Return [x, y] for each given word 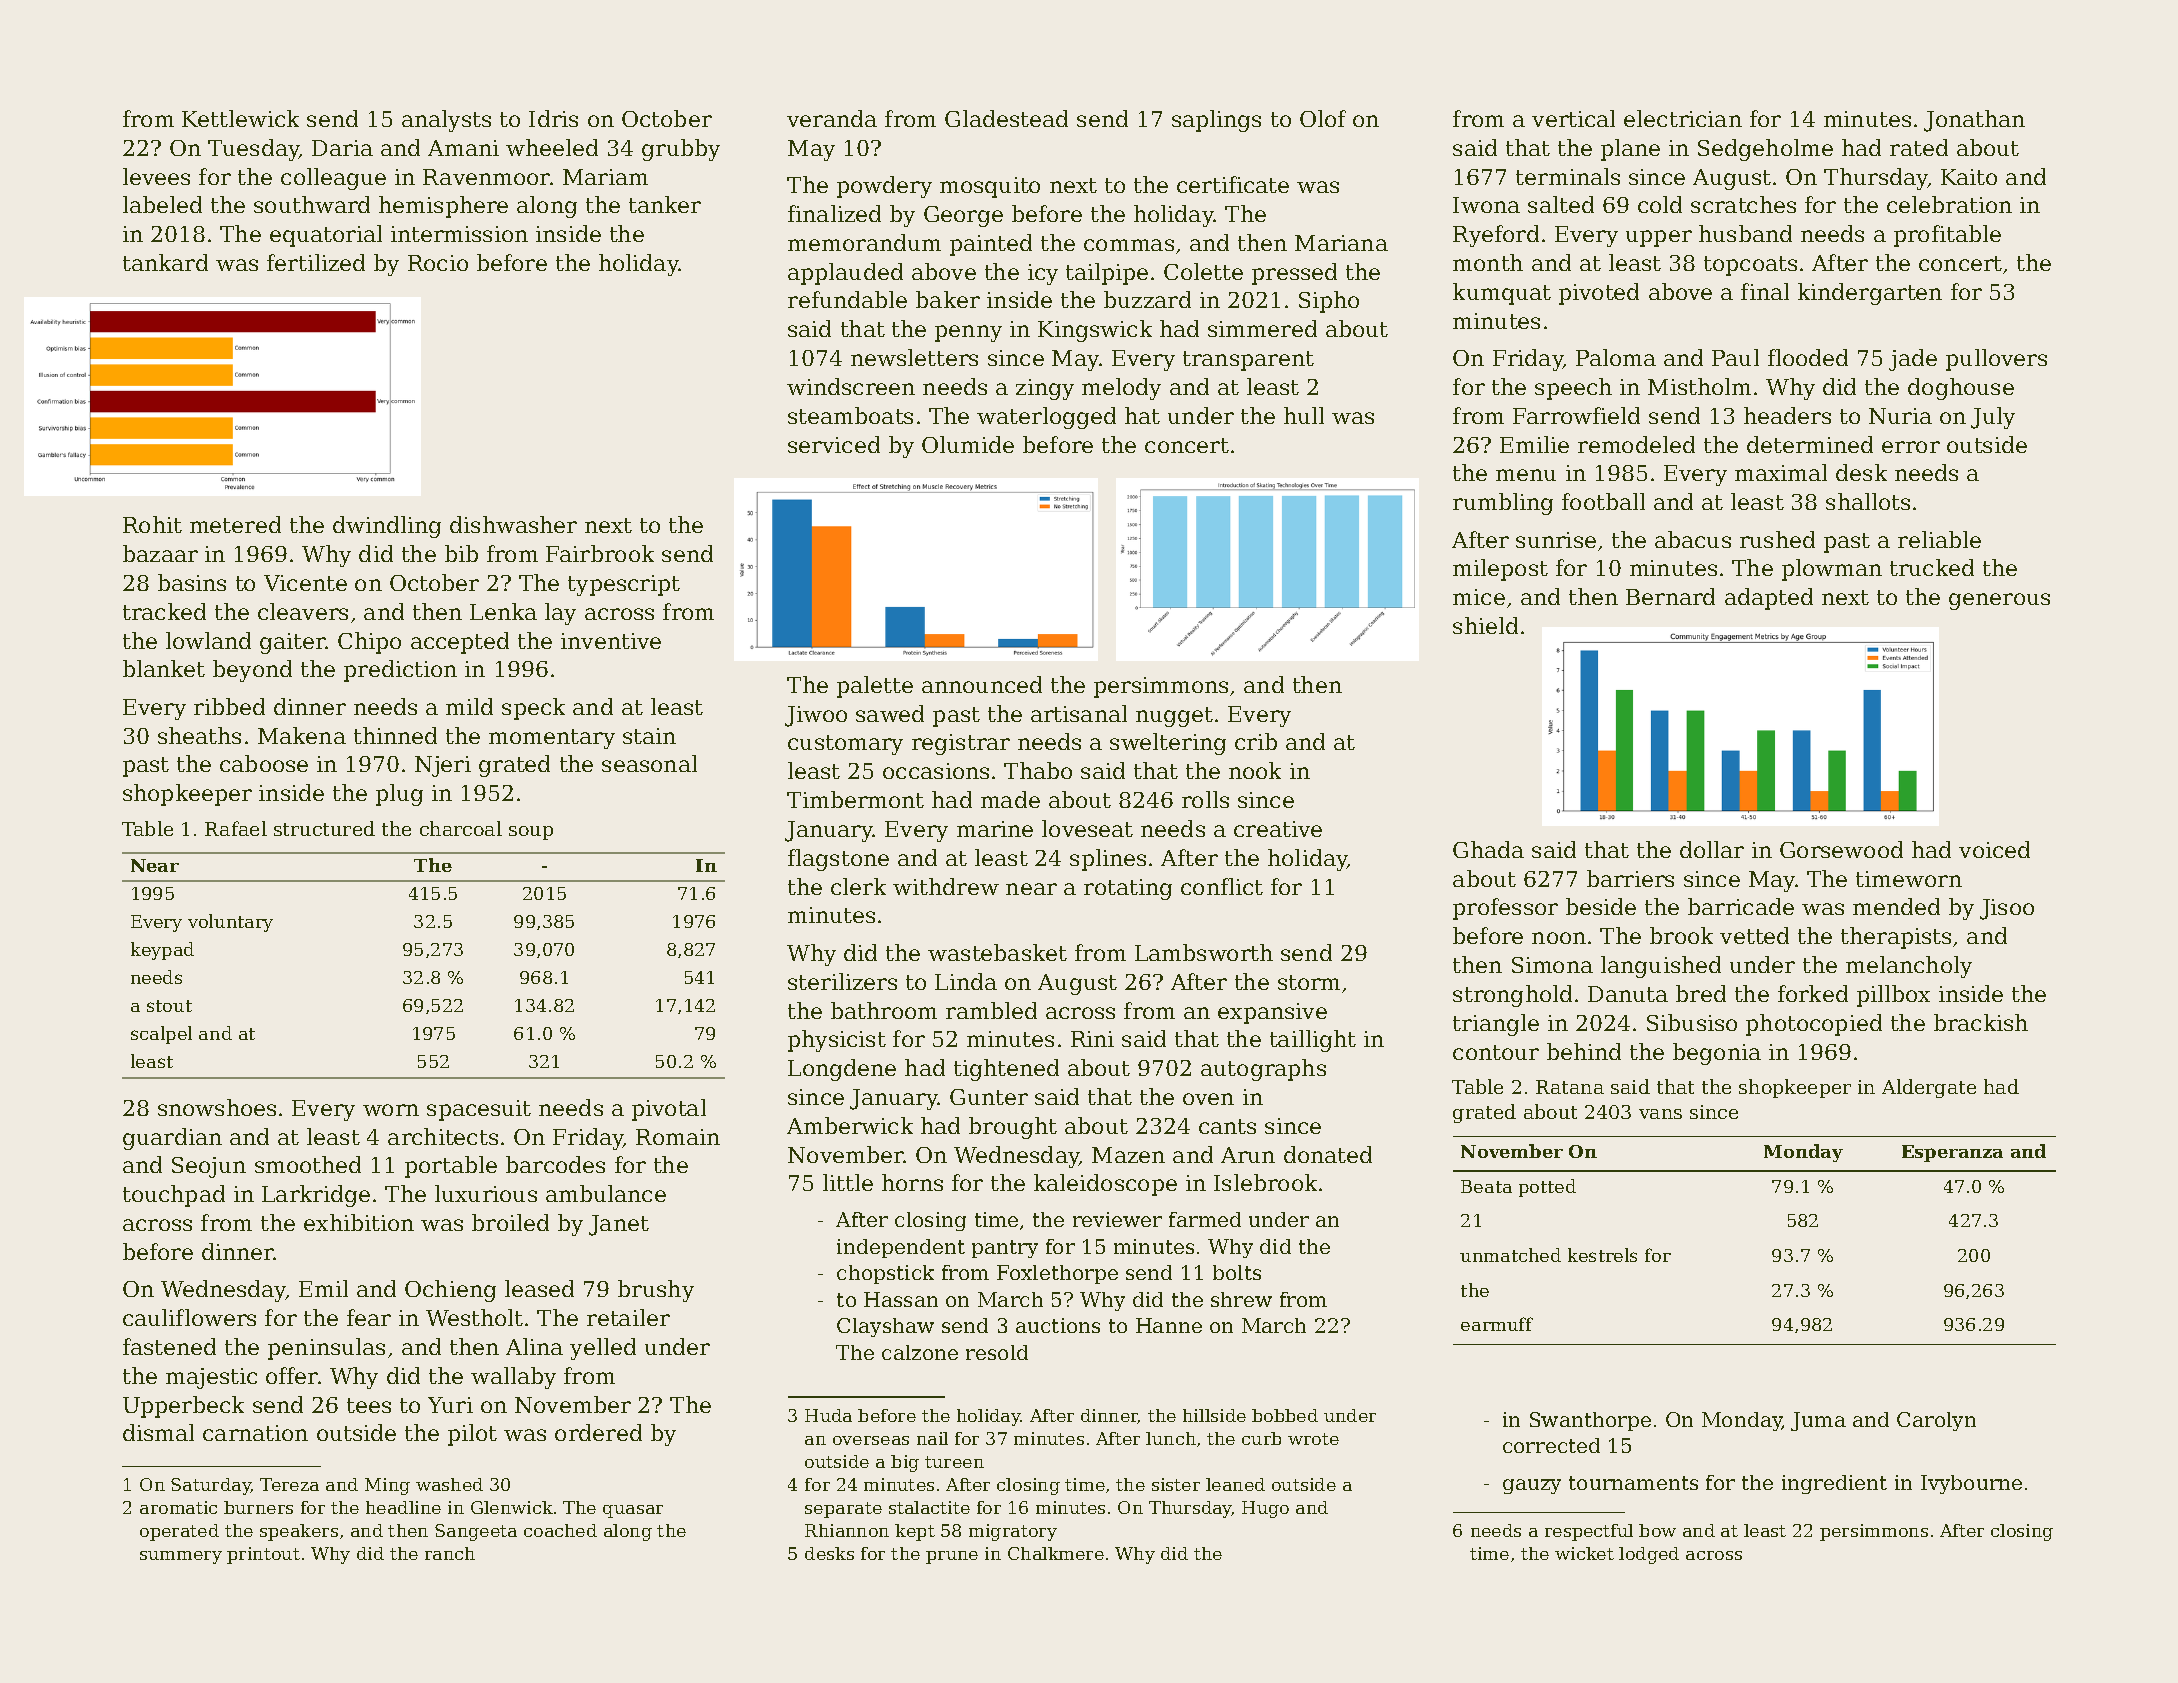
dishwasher [513, 524]
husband [1745, 233]
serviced [834, 444]
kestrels [1602, 1255]
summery [181, 1557]
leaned [1235, 1484]
